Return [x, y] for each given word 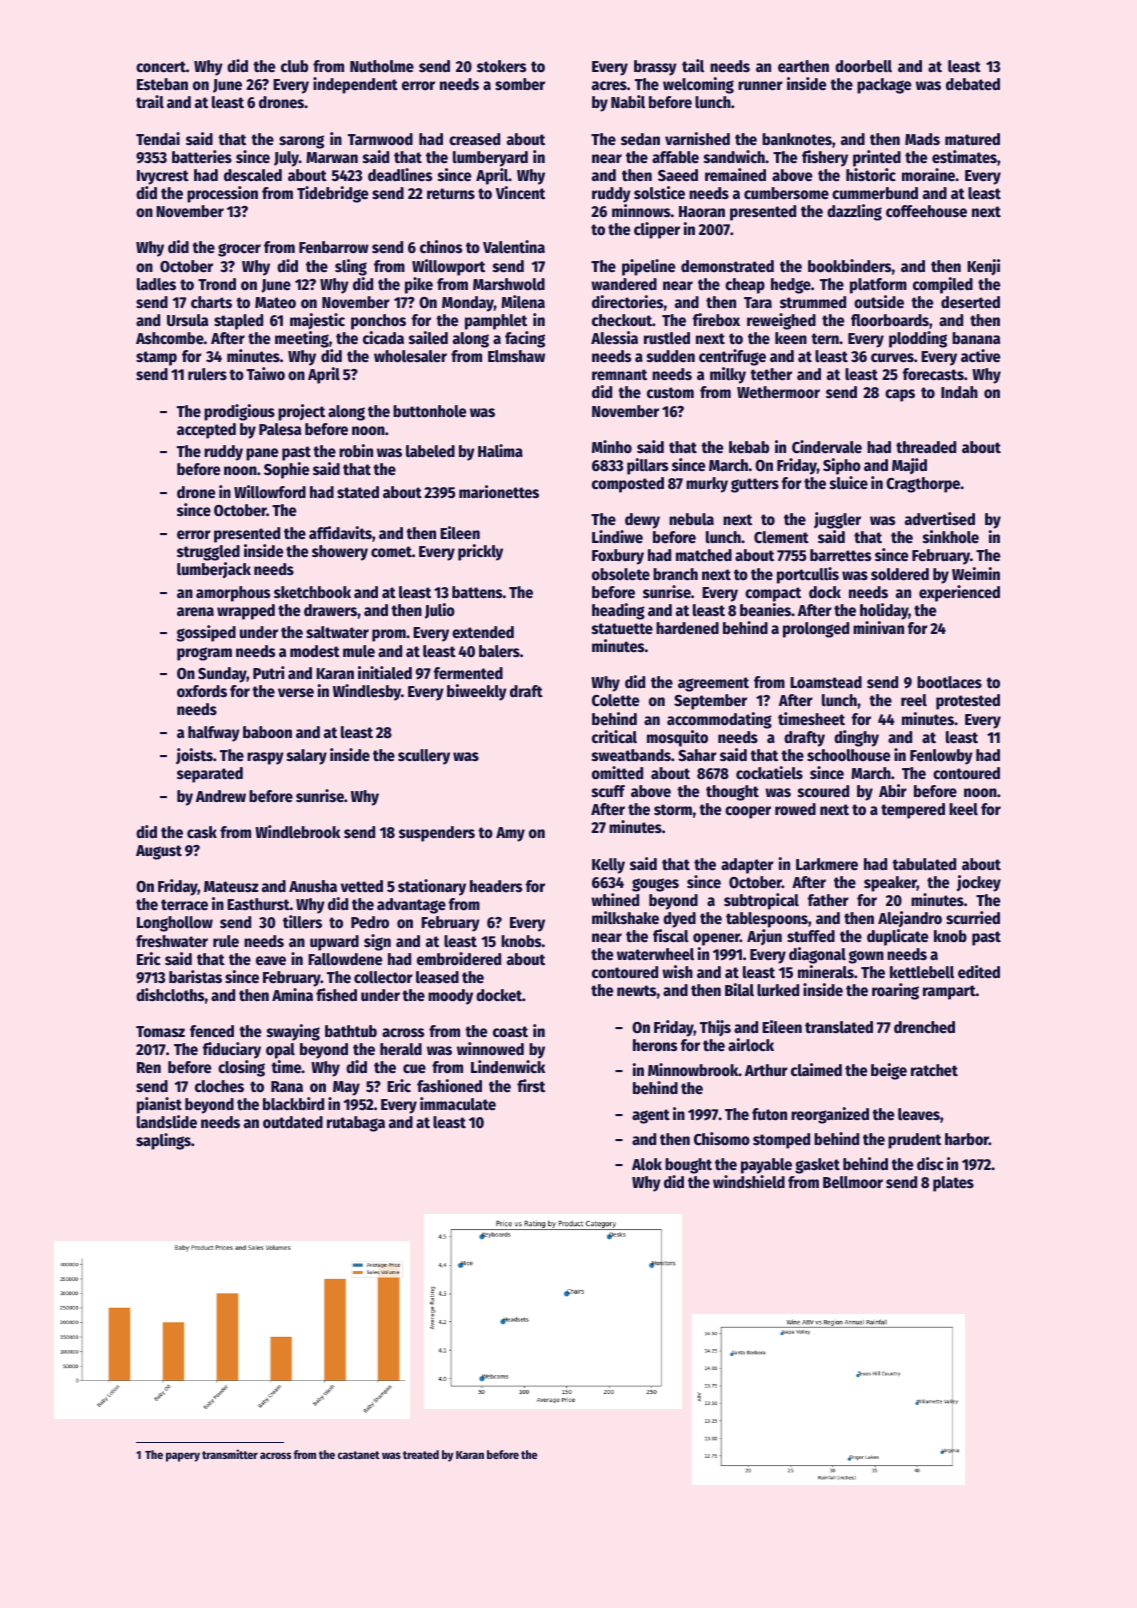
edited [979, 972]
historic [871, 175]
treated [421, 1454]
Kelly [608, 866]
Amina [292, 994]
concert [161, 67]
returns [451, 194]
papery [183, 1457]
